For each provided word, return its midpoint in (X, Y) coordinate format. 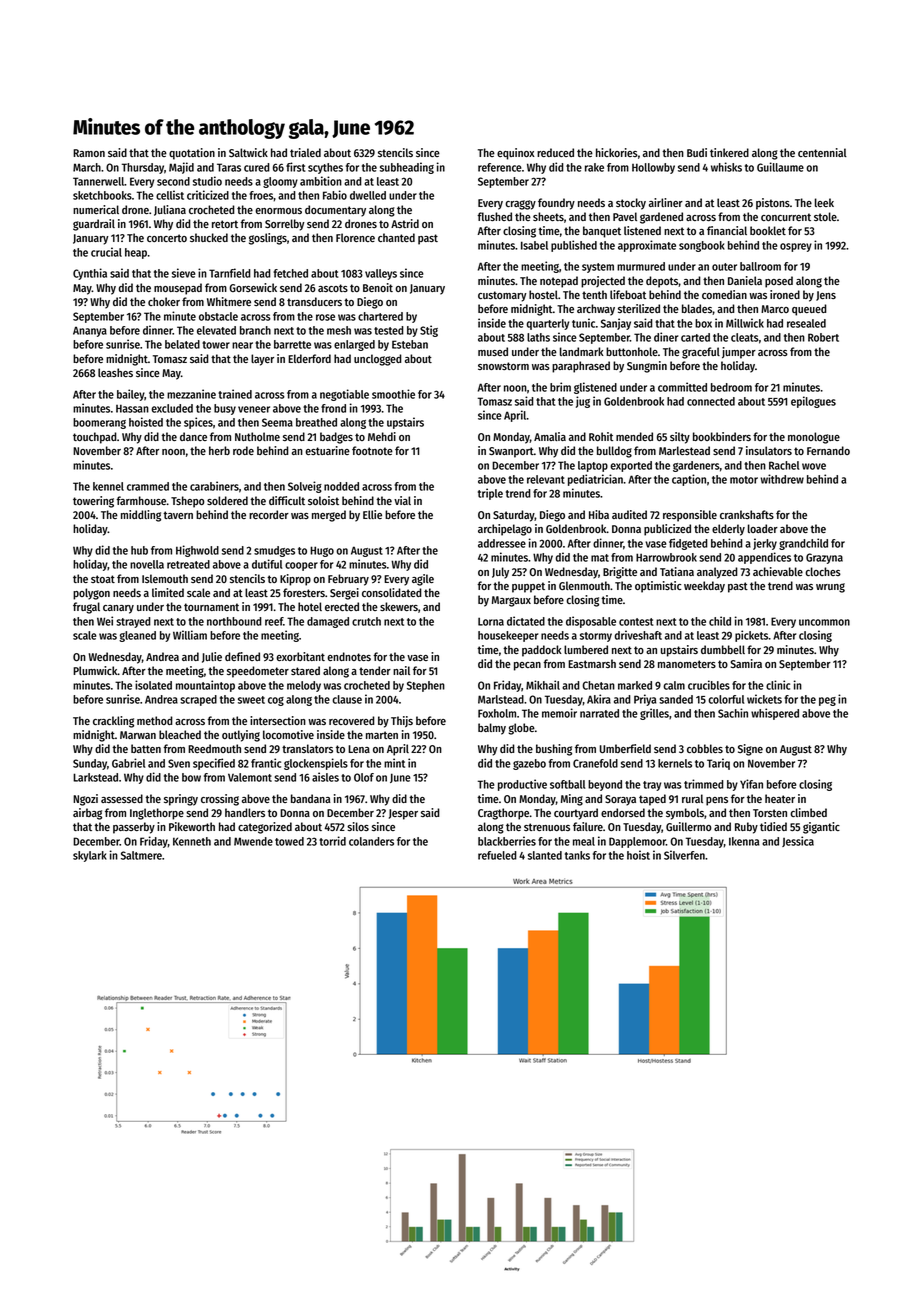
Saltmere (141, 855)
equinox (516, 154)
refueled (497, 855)
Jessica (798, 841)
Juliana (170, 210)
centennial (822, 152)
